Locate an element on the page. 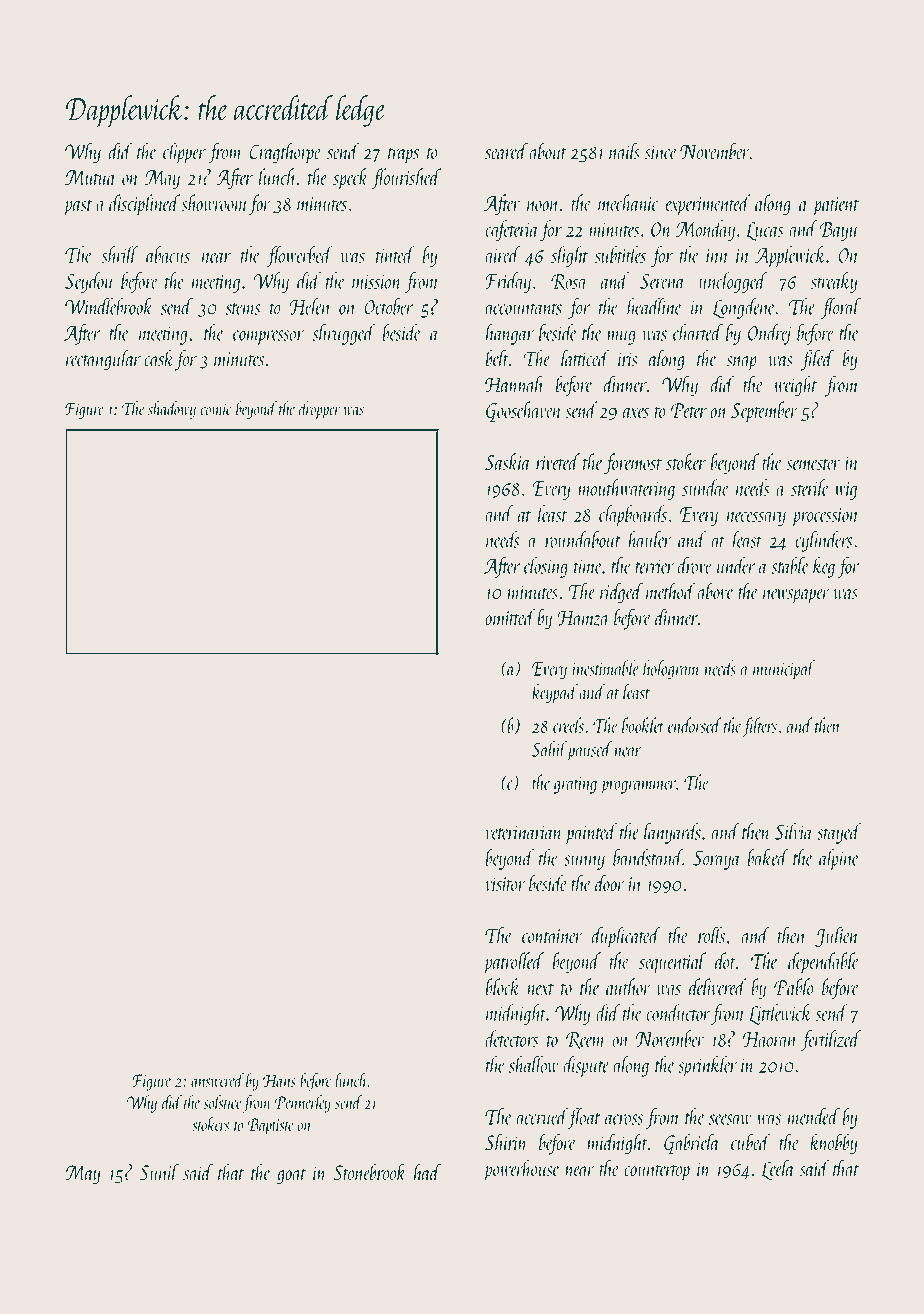 This image has height=1314, width=924. mended is located at coordinates (814, 1116).
